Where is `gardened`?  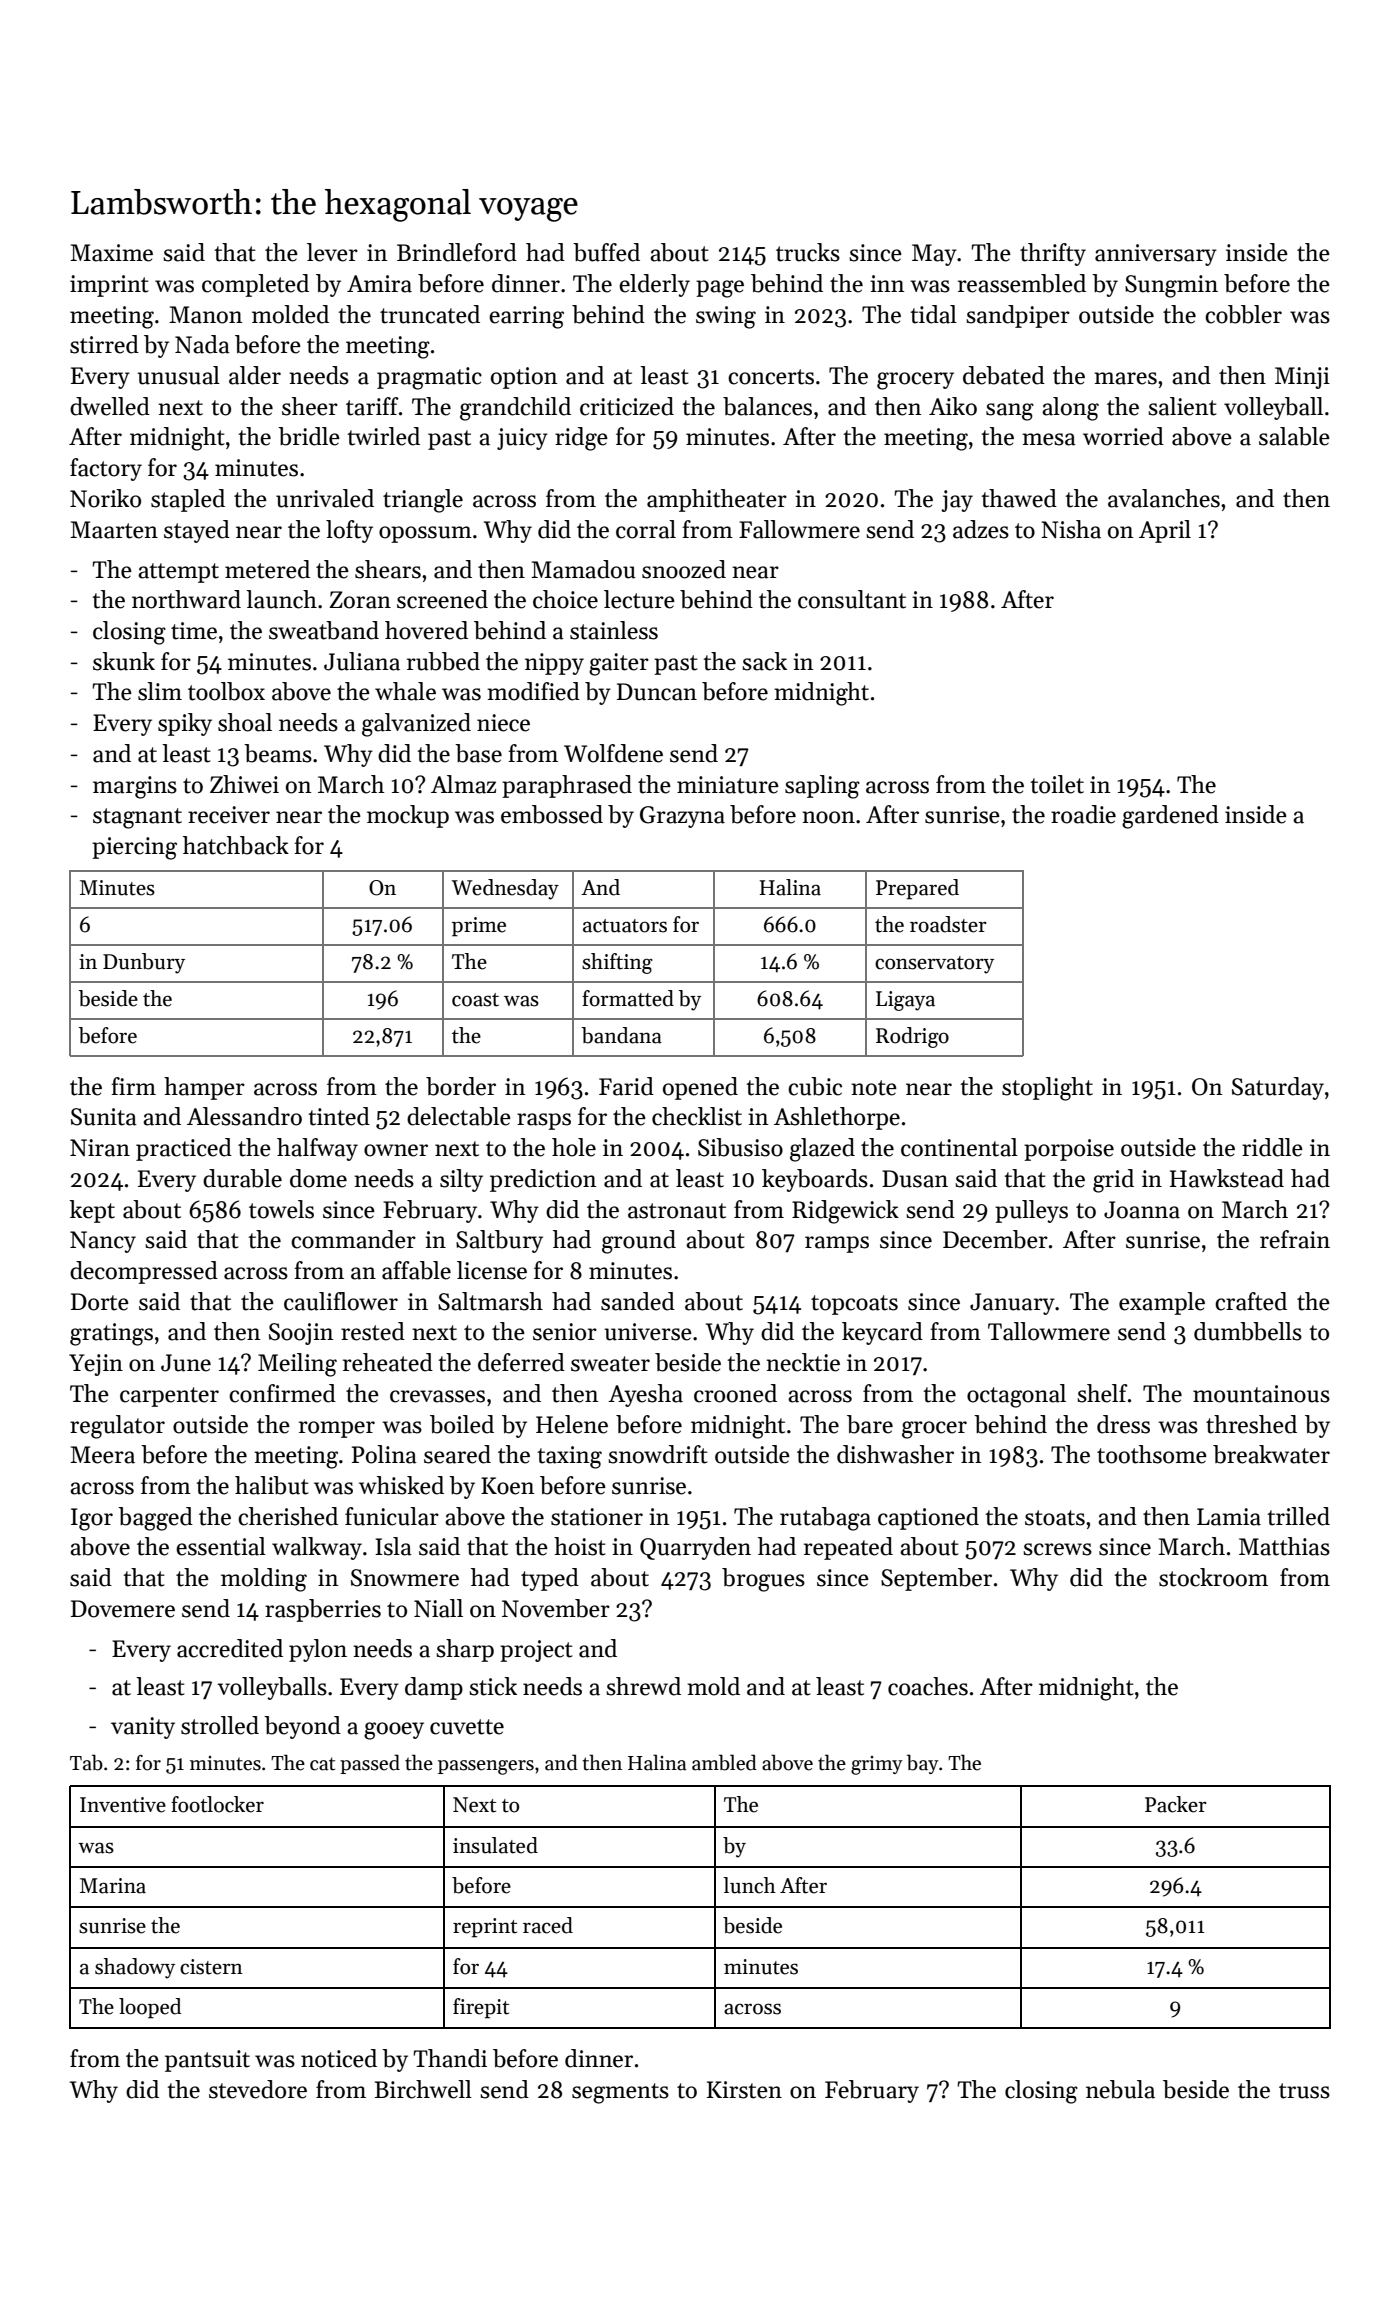 gardened is located at coordinates (1170, 817).
